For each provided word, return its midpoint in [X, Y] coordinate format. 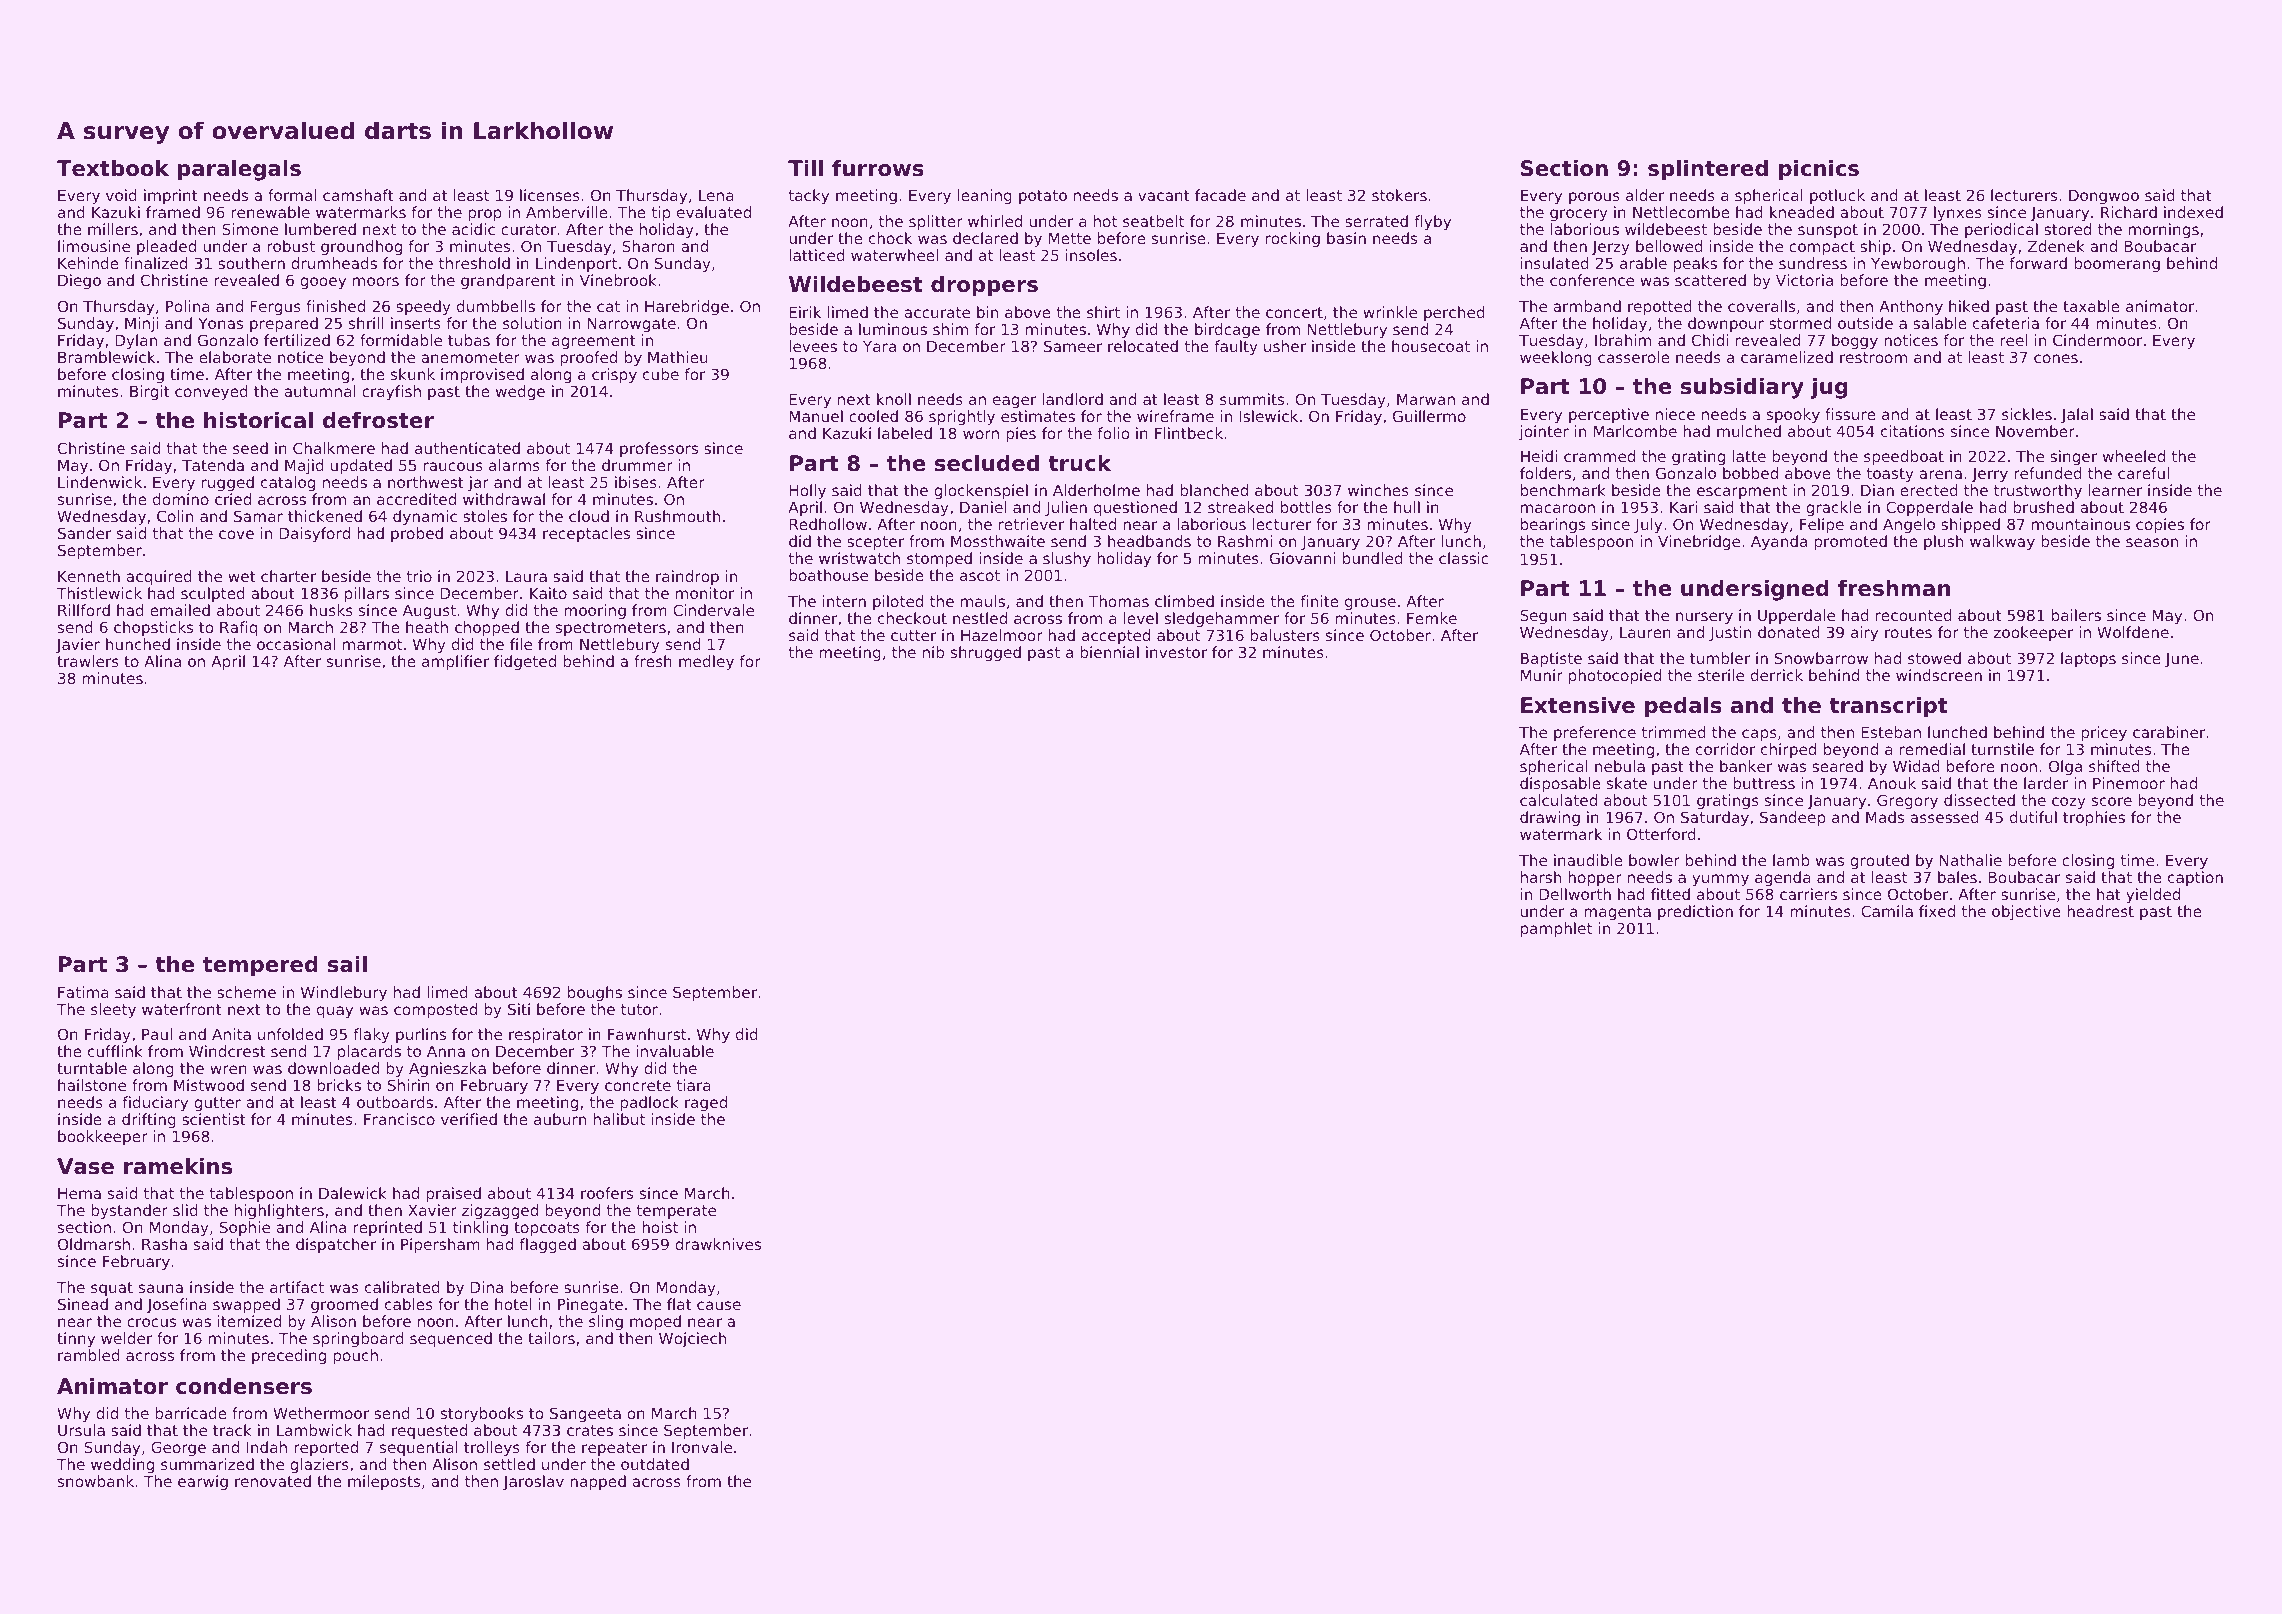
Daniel [983, 507]
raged [706, 1103]
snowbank [96, 1481]
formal [292, 195]
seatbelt [1153, 221]
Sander [85, 533]
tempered [260, 966]
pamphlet [1556, 929]
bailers [2076, 615]
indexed [2193, 212]
